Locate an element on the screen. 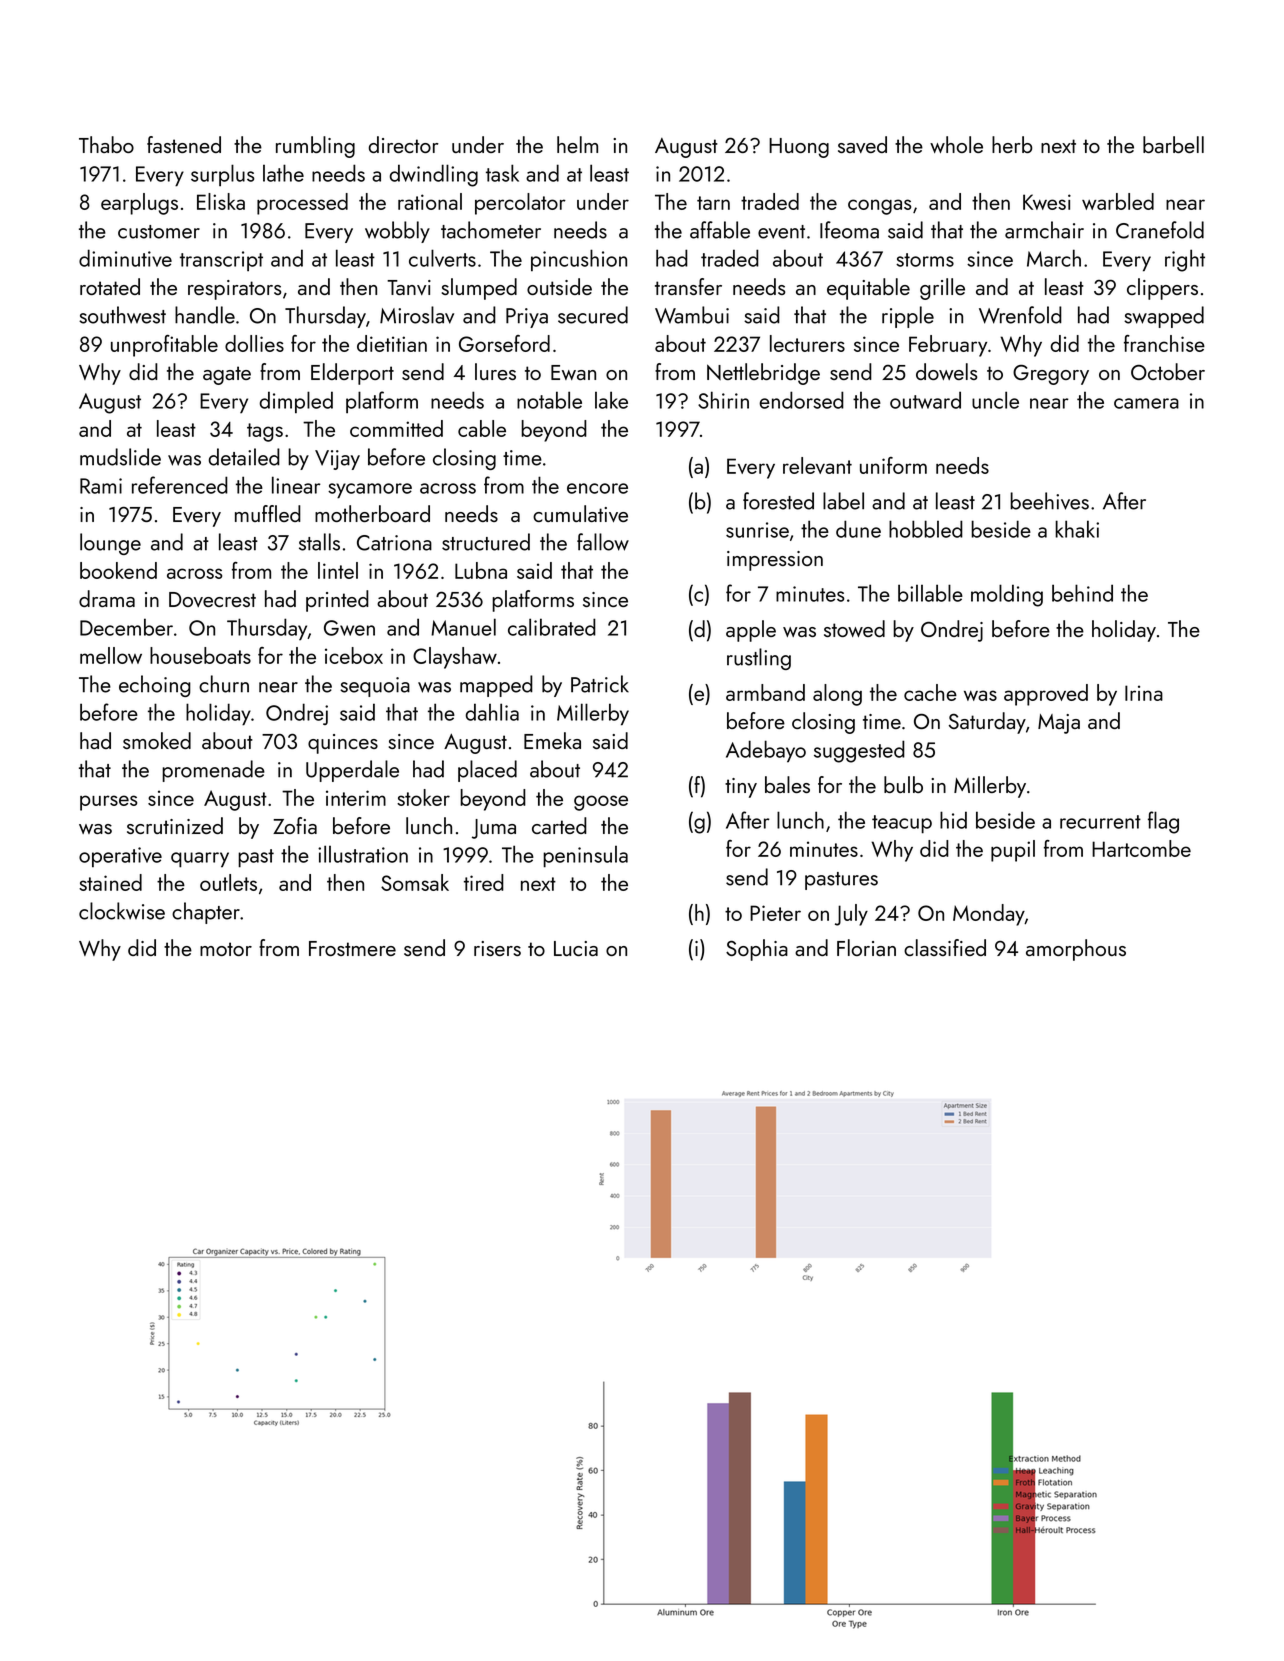 Image resolution: width=1284 pixels, height=1661 pixels. dimpled is located at coordinates (296, 402).
